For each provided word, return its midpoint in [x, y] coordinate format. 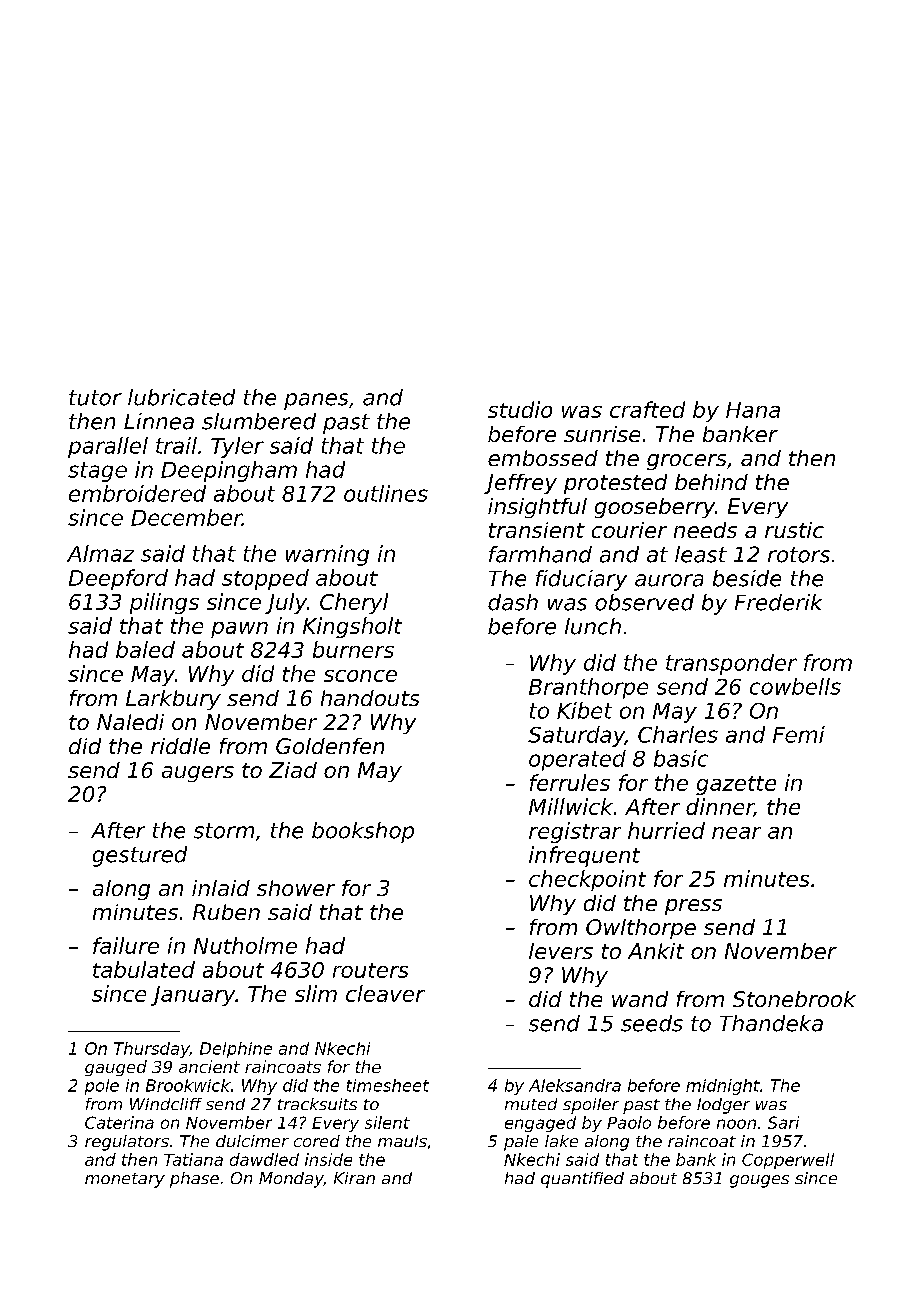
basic [681, 758]
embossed [543, 458]
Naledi [130, 722]
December [186, 517]
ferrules [570, 782]
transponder [731, 664]
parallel [108, 447]
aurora [669, 580]
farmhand [540, 554]
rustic [794, 530]
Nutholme [245, 945]
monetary [125, 1180]
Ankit [656, 951]
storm [224, 831]
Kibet [584, 710]
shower [296, 888]
